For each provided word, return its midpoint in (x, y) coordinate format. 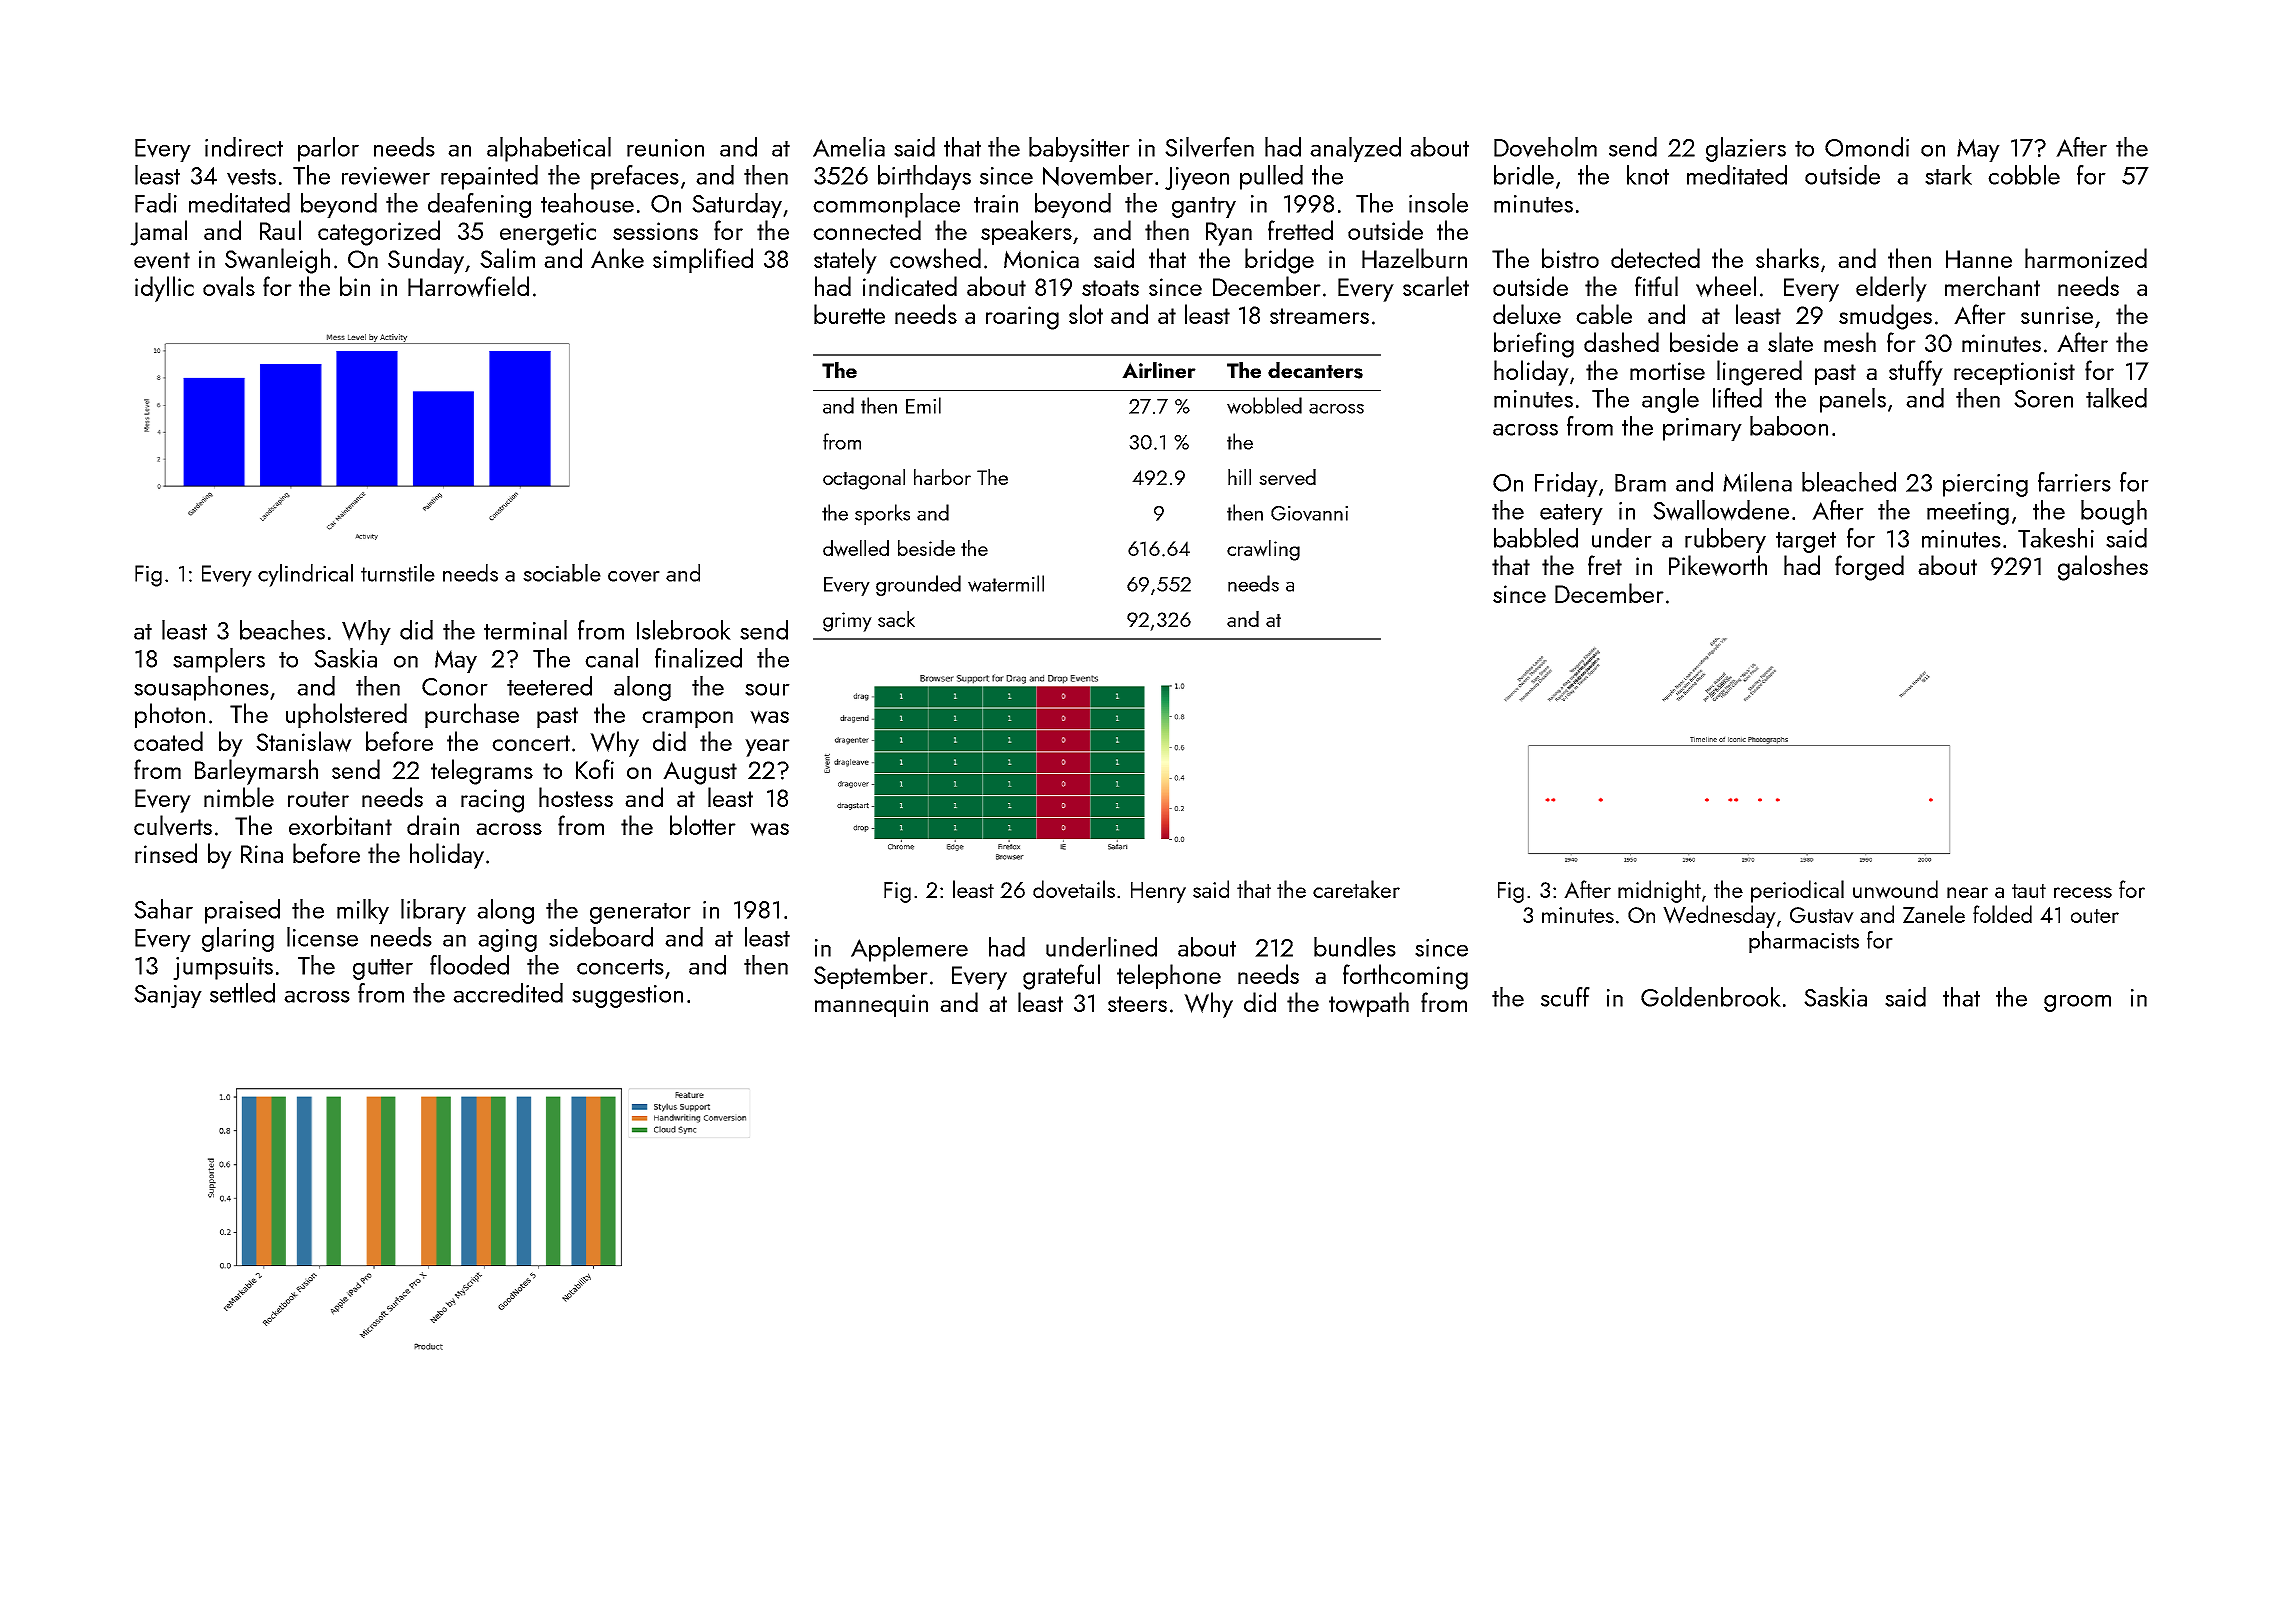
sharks (1787, 258)
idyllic (164, 289)
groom (2077, 1003)
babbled (1536, 538)
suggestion (627, 996)
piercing (1985, 485)
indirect (244, 147)
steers (1137, 1004)
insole (1438, 203)
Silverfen (1209, 147)
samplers (219, 660)
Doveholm (1545, 147)
